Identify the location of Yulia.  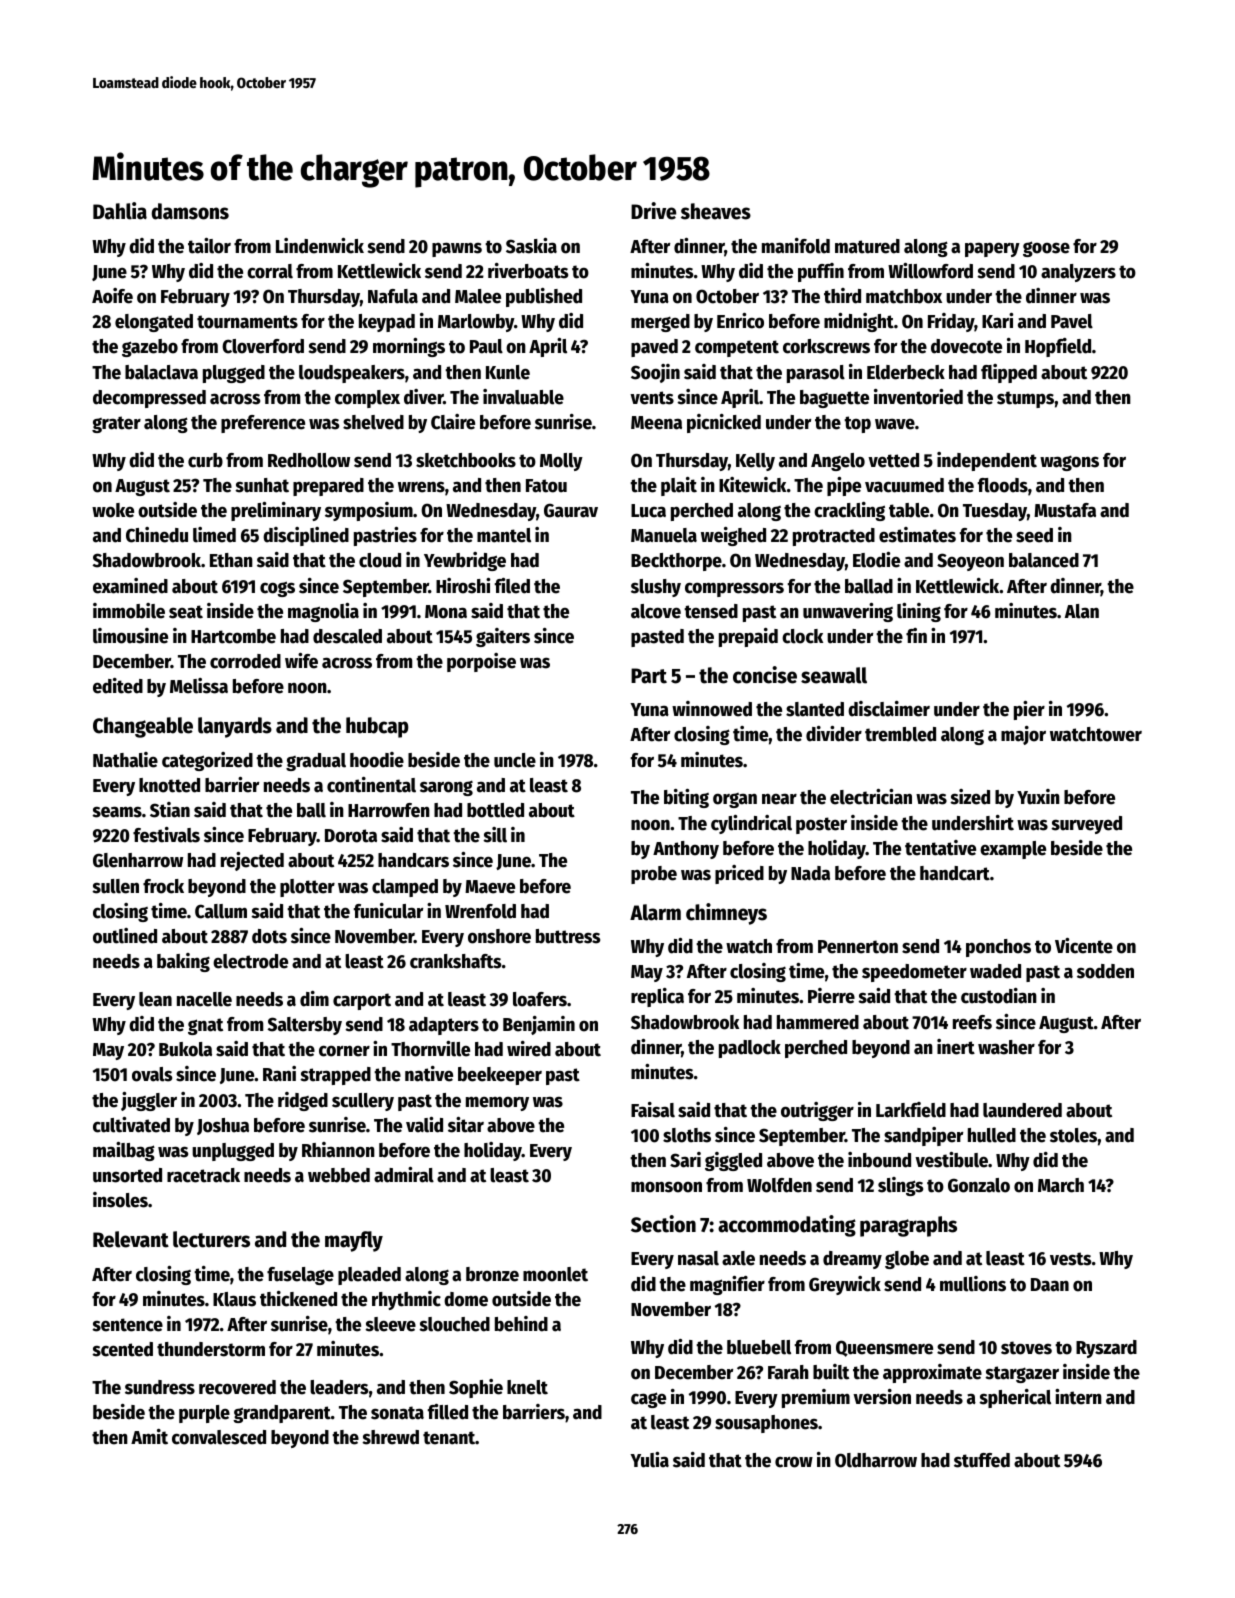
(649, 1460).
